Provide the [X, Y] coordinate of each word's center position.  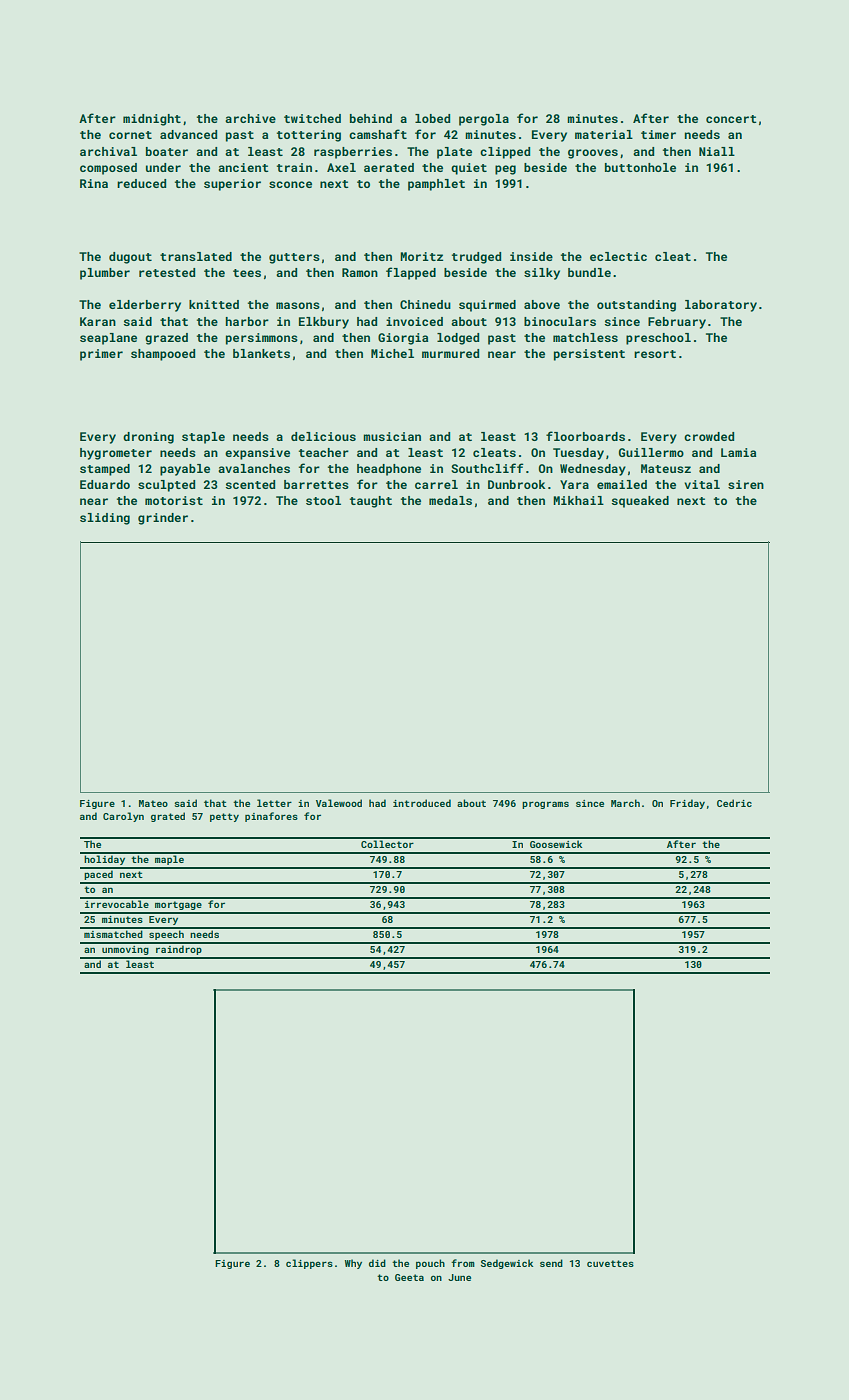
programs [545, 805]
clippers [309, 1264]
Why [353, 1264]
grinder [163, 519]
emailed [622, 484]
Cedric [734, 803]
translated [196, 256]
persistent [589, 355]
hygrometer [116, 454]
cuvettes [610, 1263]
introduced [422, 803]
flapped [411, 273]
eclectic [618, 256]
